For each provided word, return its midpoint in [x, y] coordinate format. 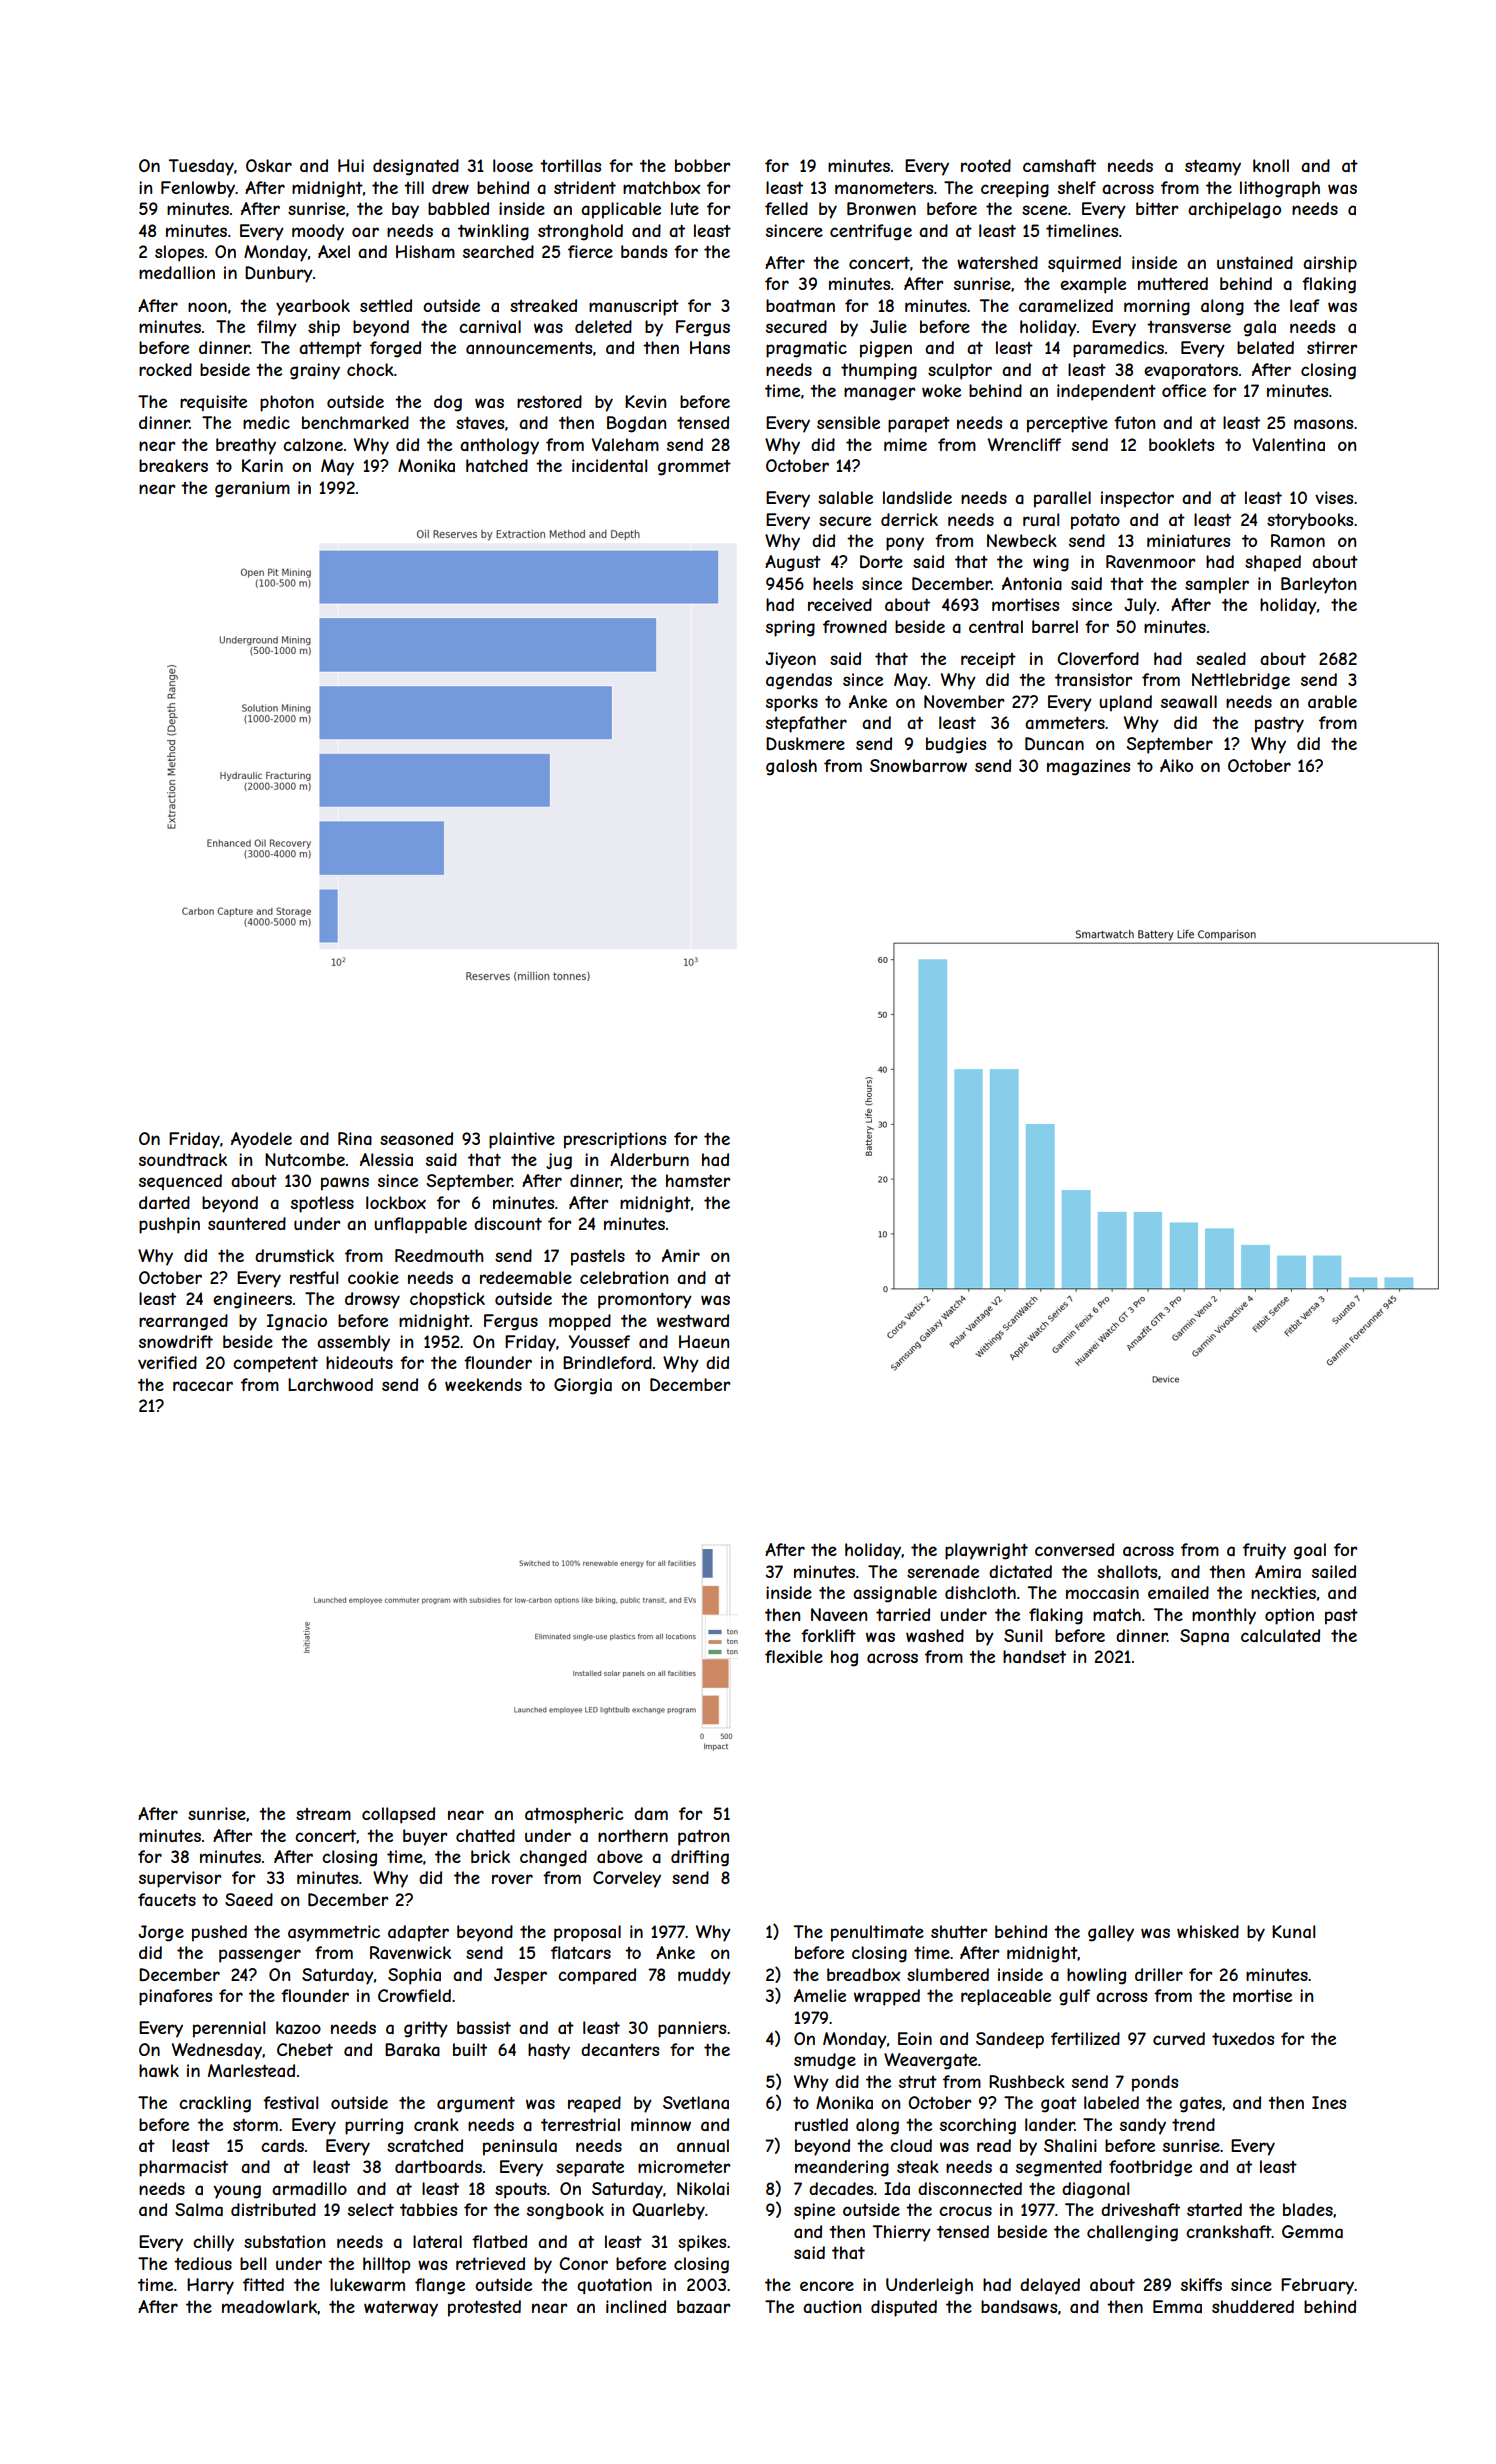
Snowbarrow [918, 765]
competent [275, 1365]
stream [323, 1814]
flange [440, 2286]
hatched [497, 465]
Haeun [704, 1341]
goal [1310, 1551]
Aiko [1176, 765]
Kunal [1293, 1931]
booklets [1181, 444]
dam [651, 1813]
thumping [879, 371]
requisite [213, 403]
